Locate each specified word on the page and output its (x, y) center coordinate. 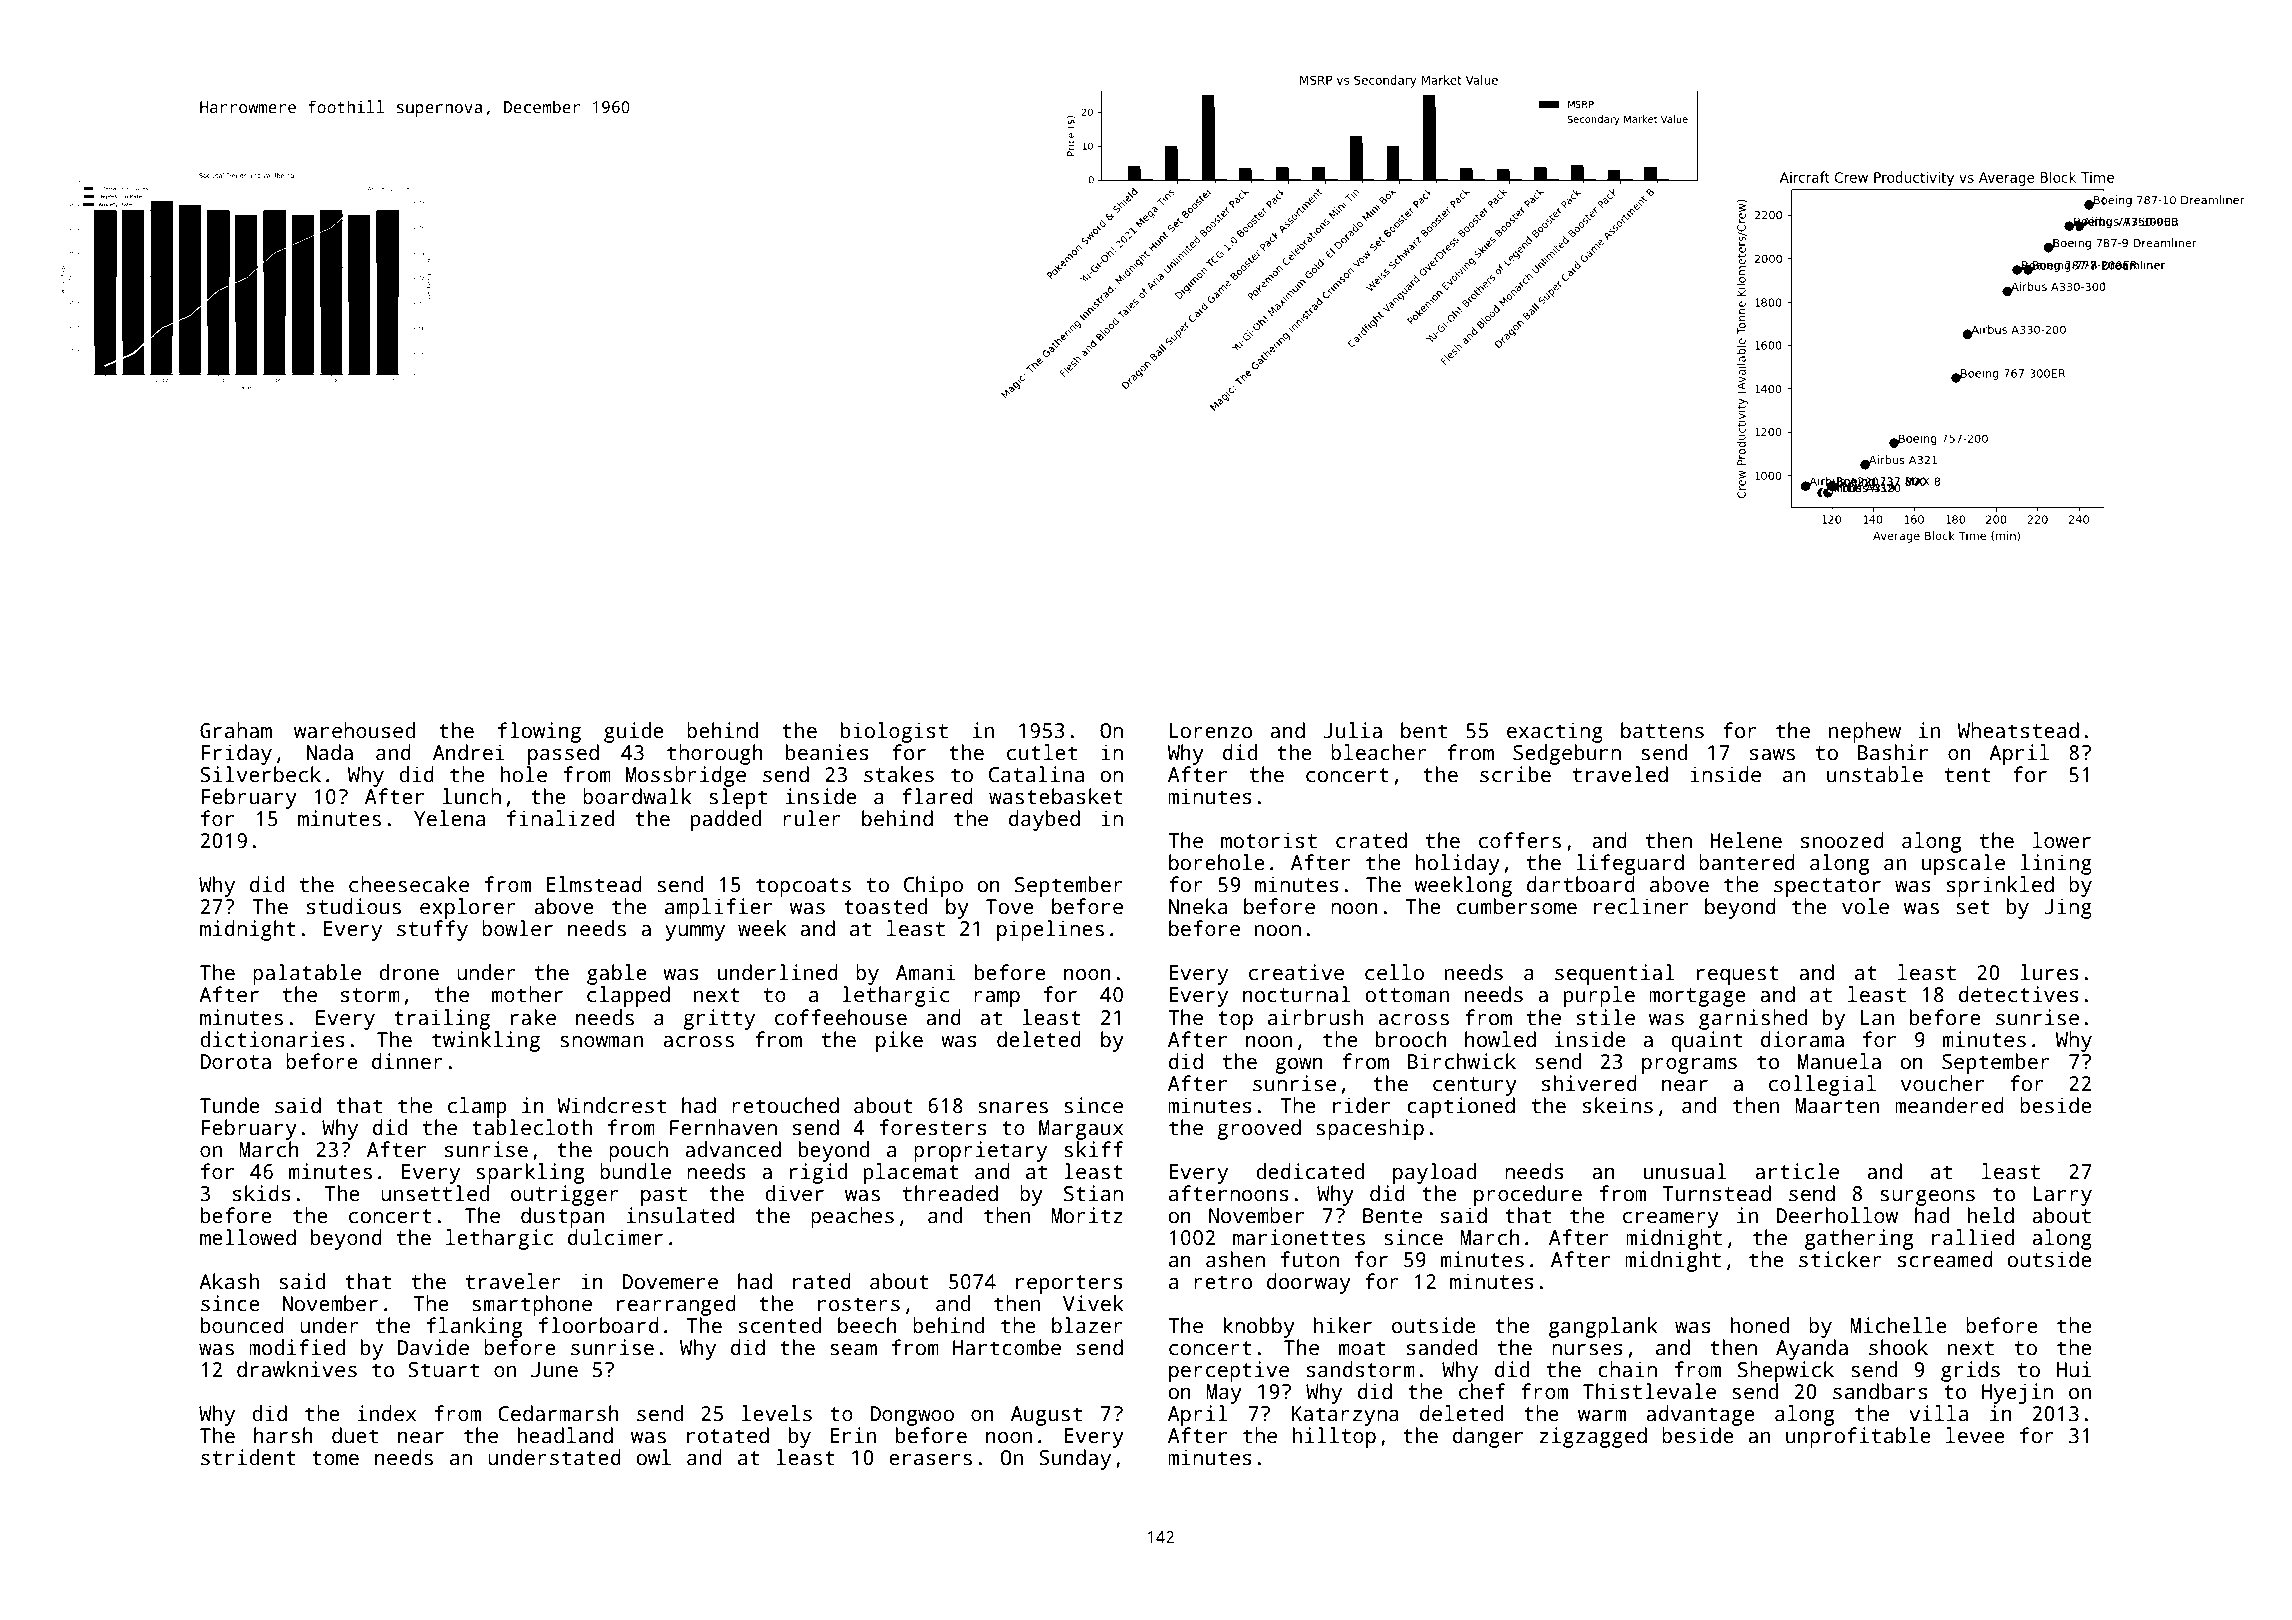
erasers (930, 1460)
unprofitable (1858, 1437)
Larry (2062, 1196)
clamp (477, 1107)
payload (1434, 1173)
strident (248, 1457)
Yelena (449, 818)
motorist (1269, 840)
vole (1865, 906)
